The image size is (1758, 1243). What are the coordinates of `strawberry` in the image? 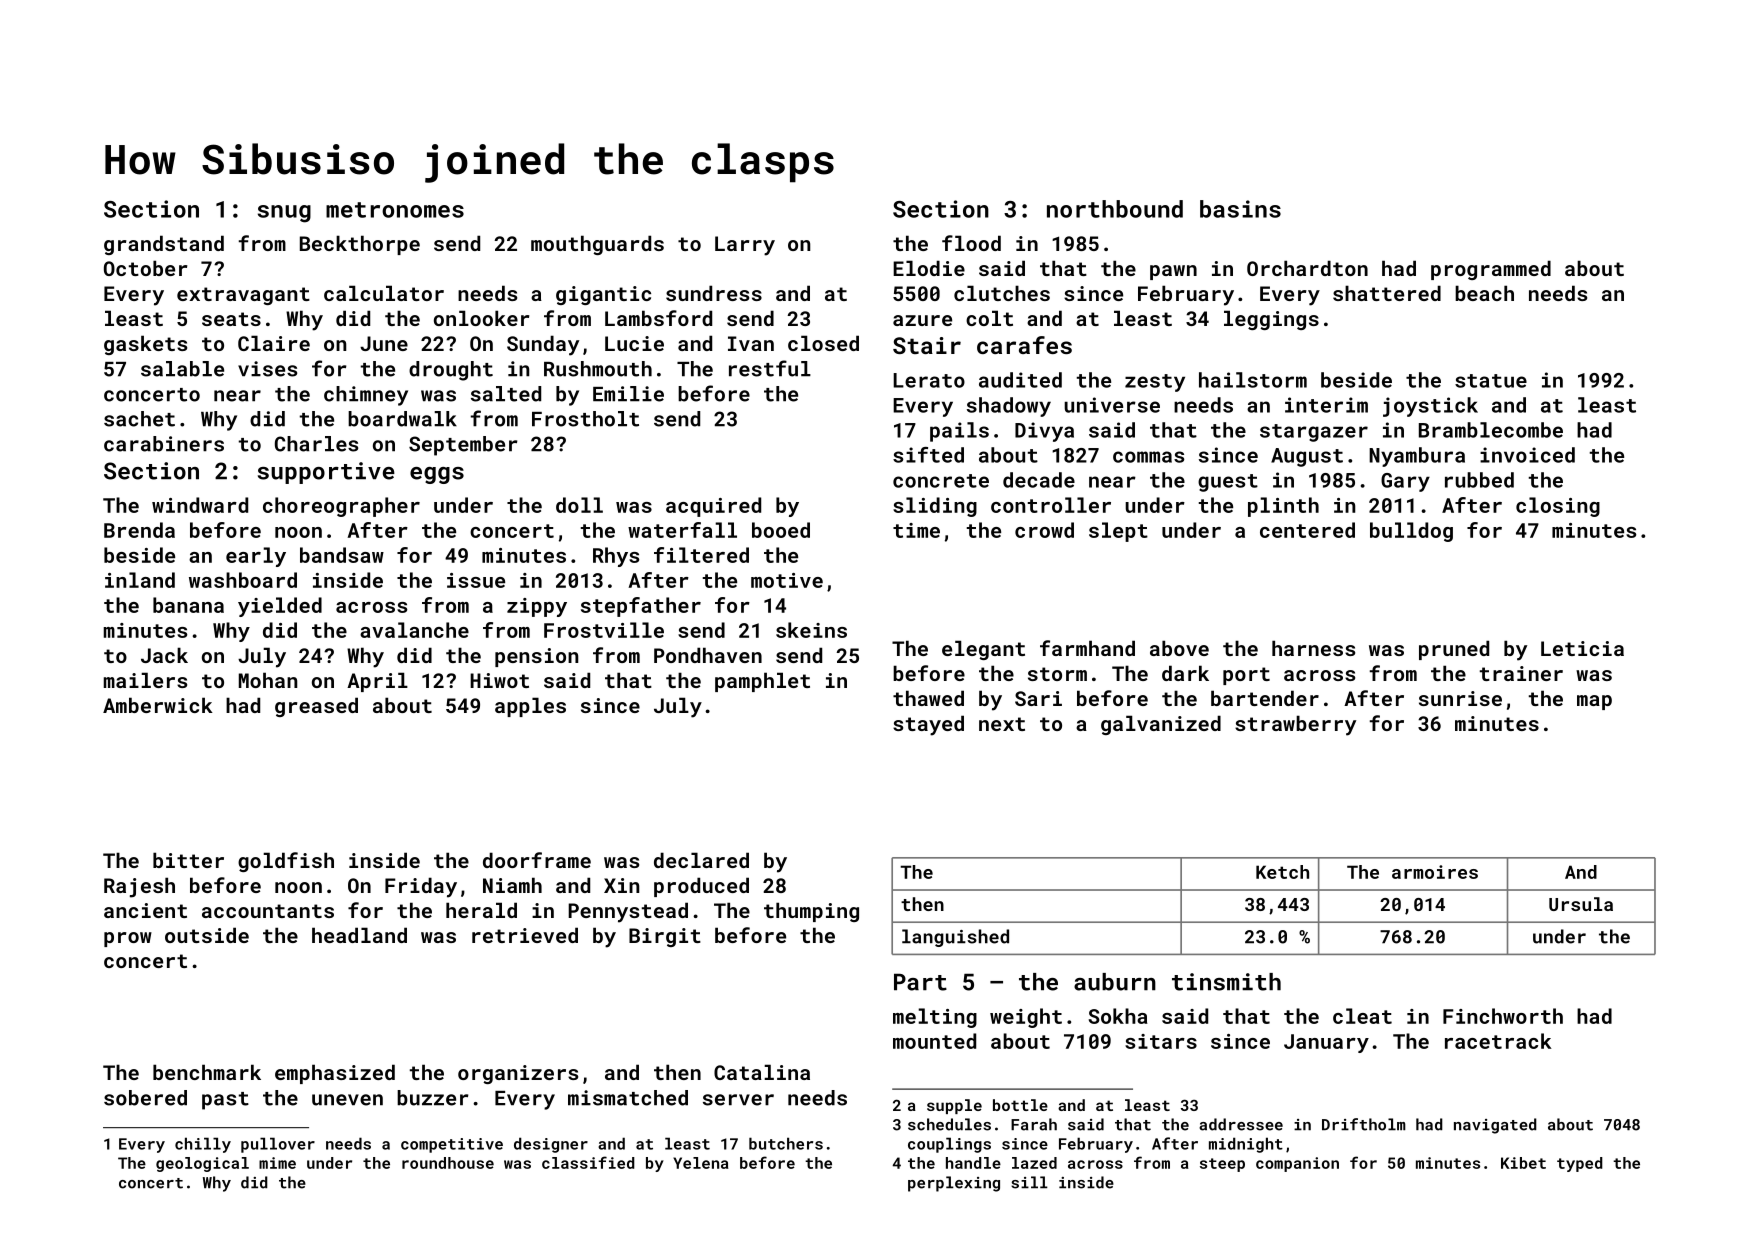 It's located at (1295, 725).
